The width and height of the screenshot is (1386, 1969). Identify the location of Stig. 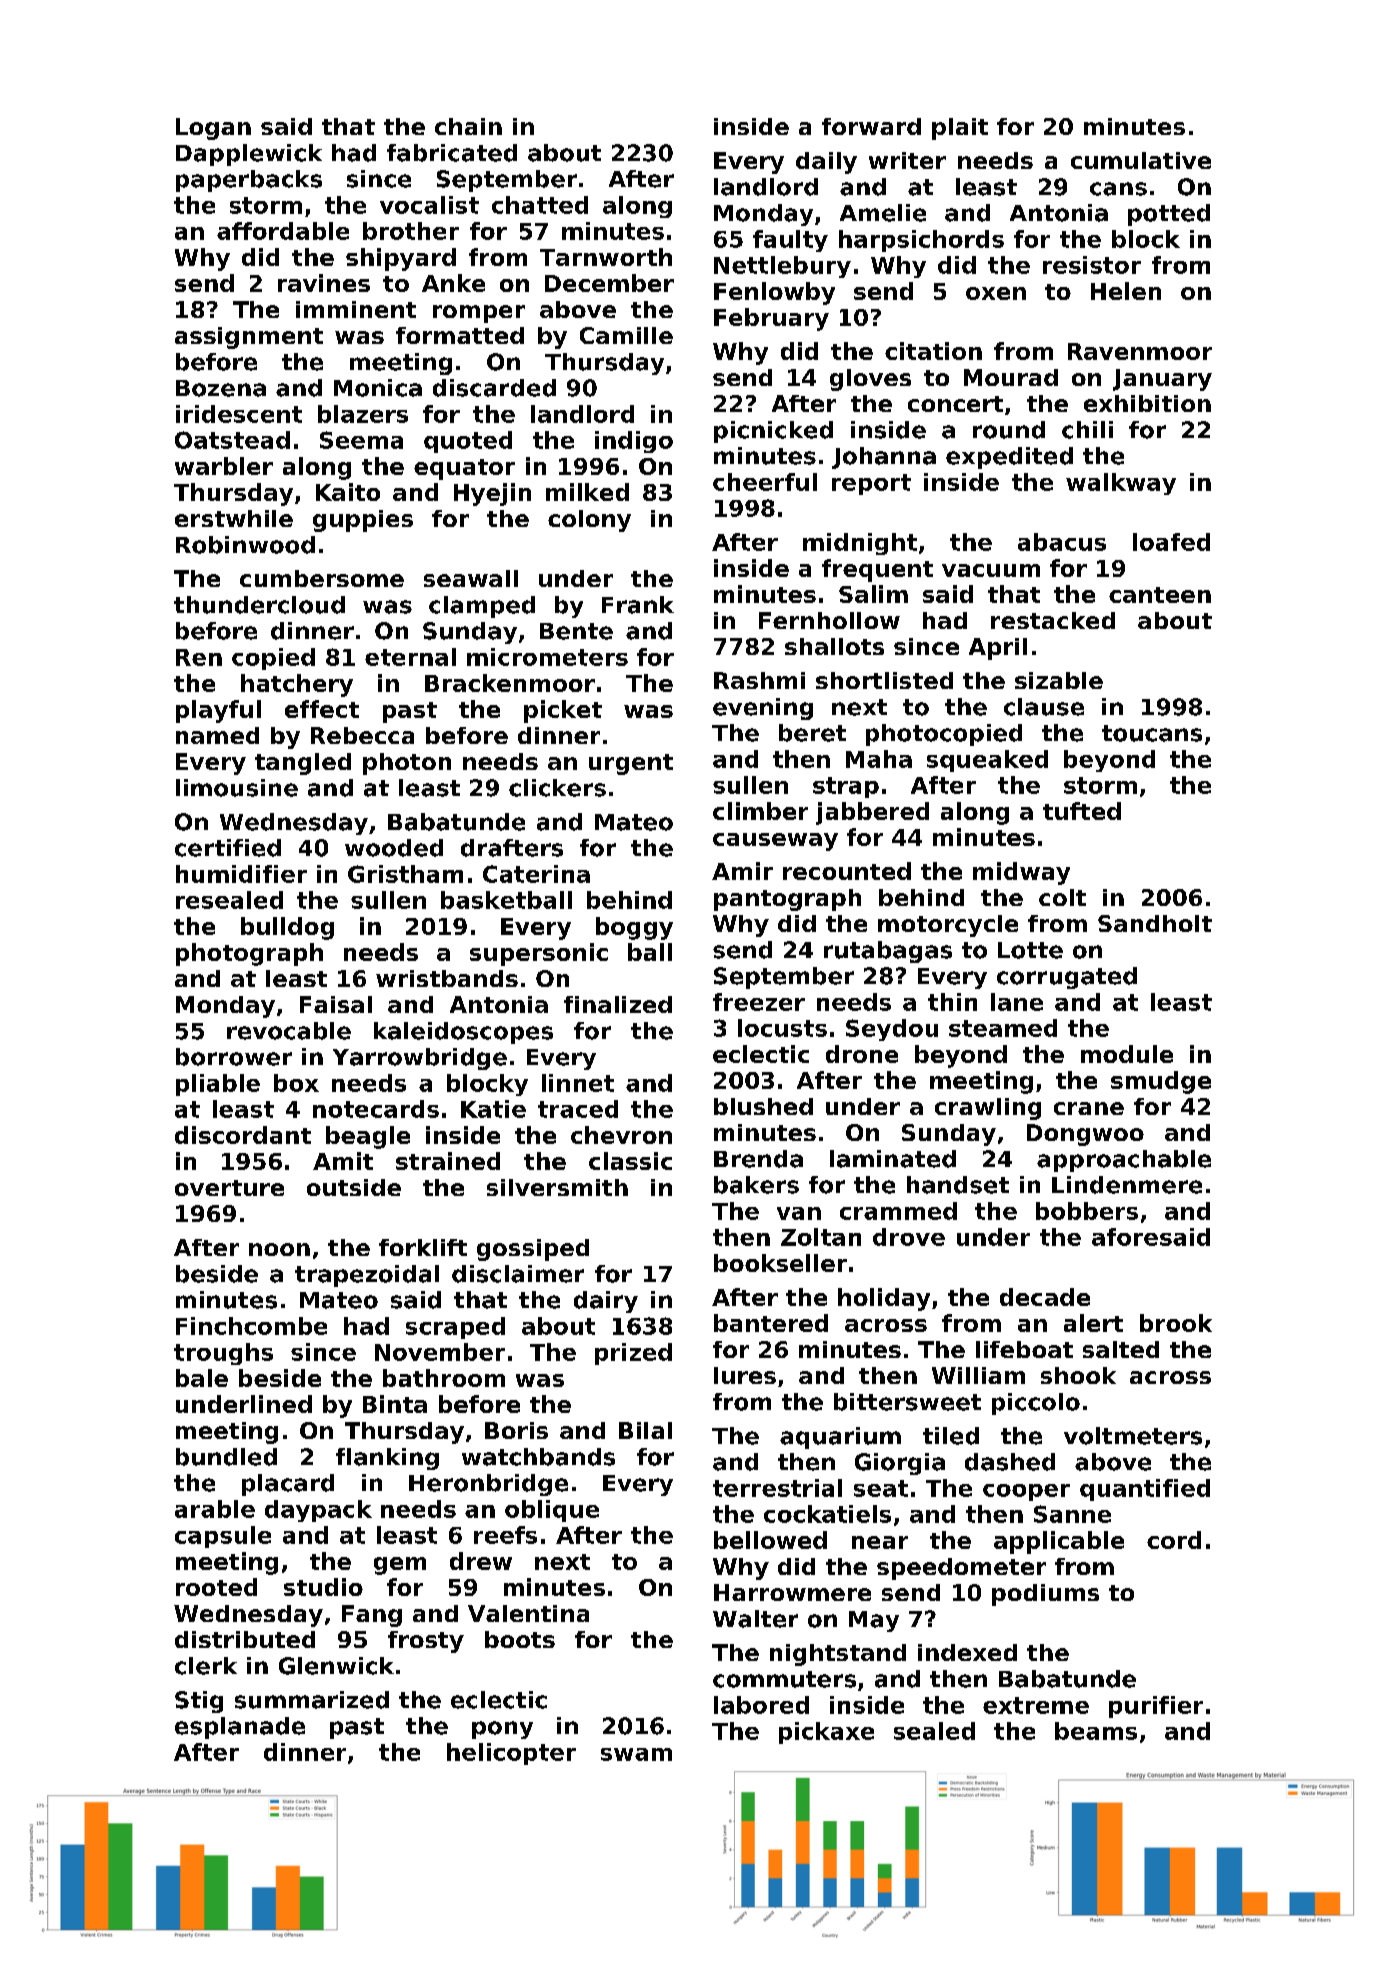
(199, 1702).
